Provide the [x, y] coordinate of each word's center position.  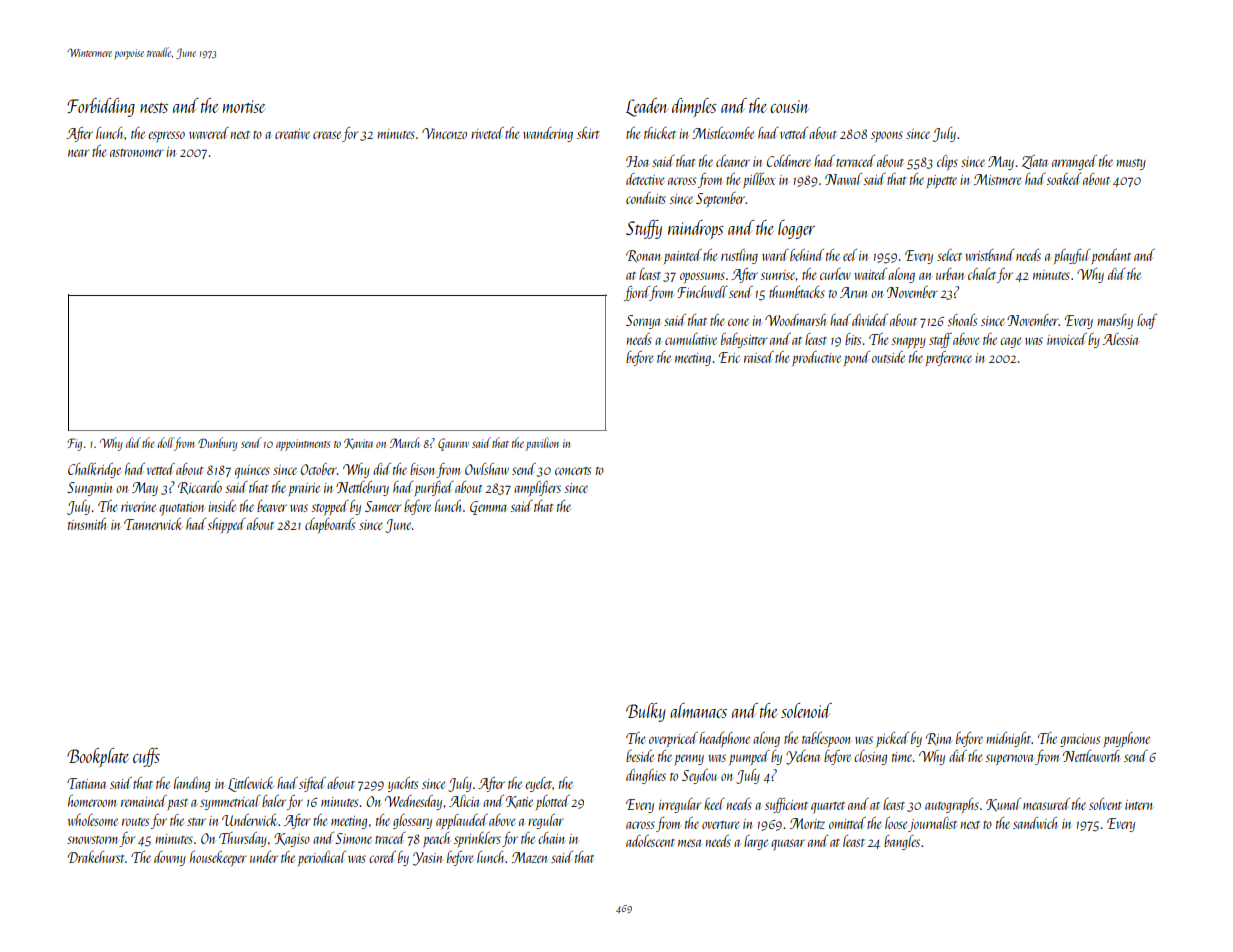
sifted [312, 784]
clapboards [330, 525]
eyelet [538, 784]
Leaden [647, 107]
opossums [702, 277]
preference [949, 358]
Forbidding [101, 107]
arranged [1074, 162]
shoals [962, 320]
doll [165, 442]
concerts [573, 471]
